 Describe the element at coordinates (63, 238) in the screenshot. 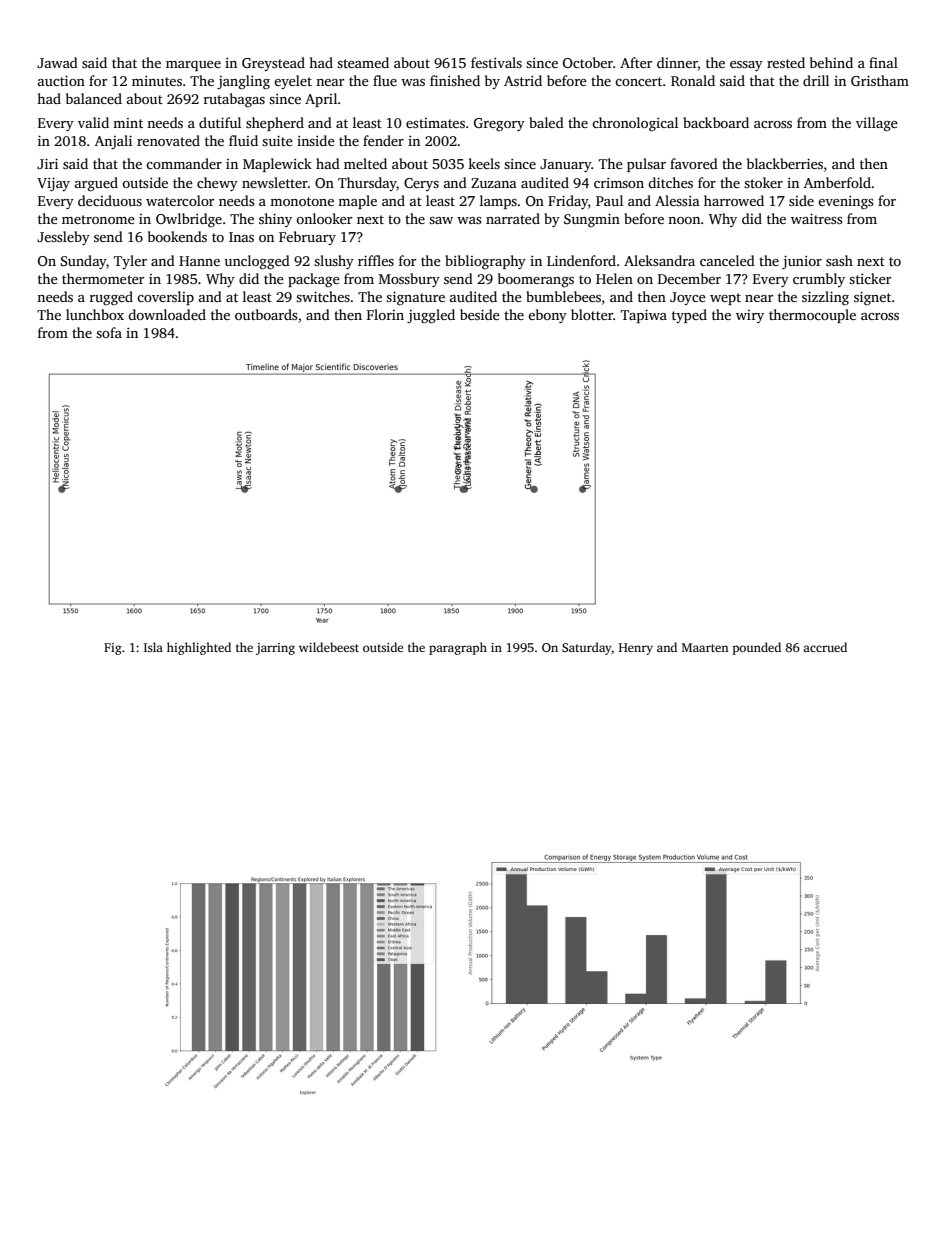

I see `Jessleby` at that location.
